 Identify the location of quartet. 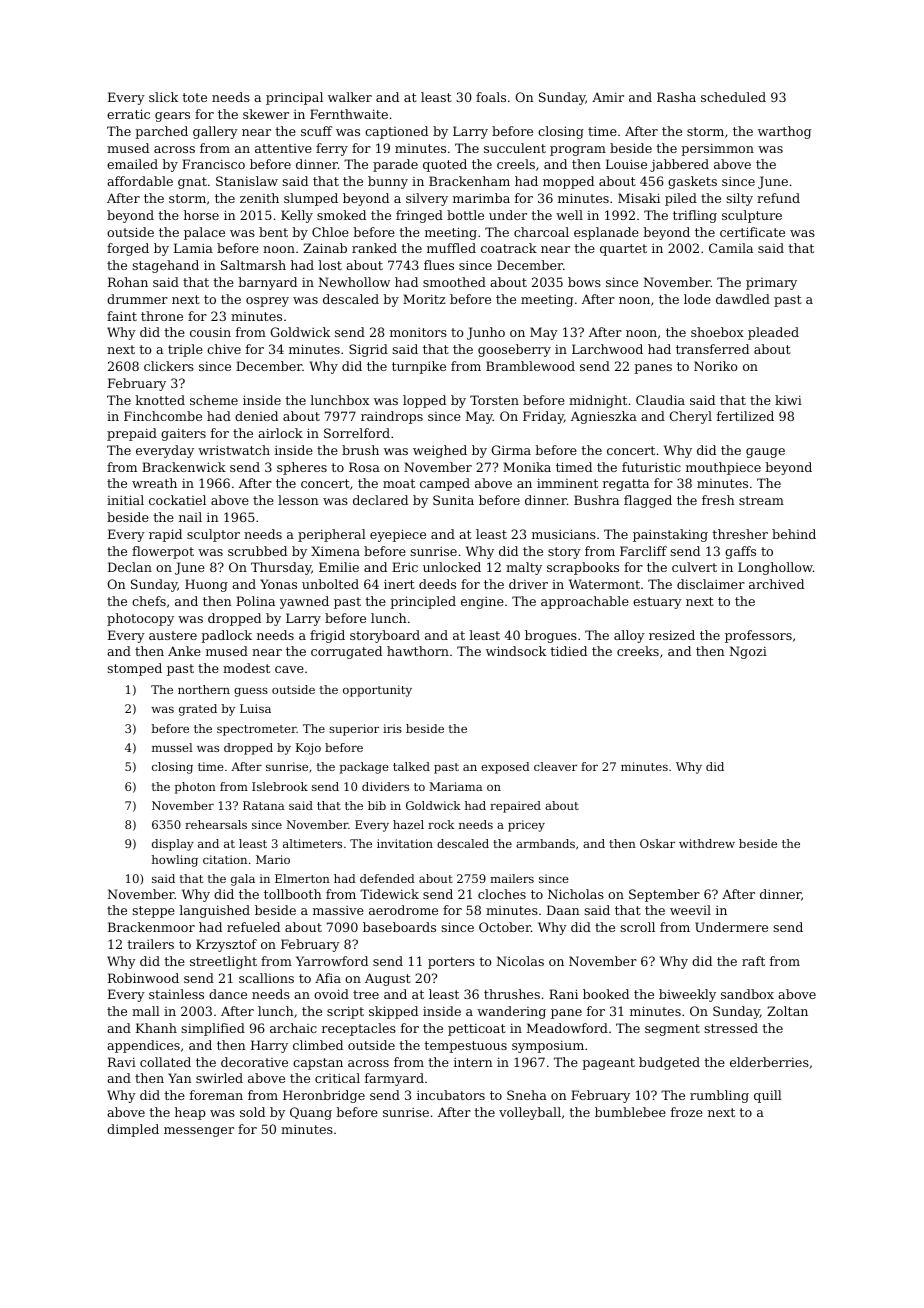
(623, 250).
